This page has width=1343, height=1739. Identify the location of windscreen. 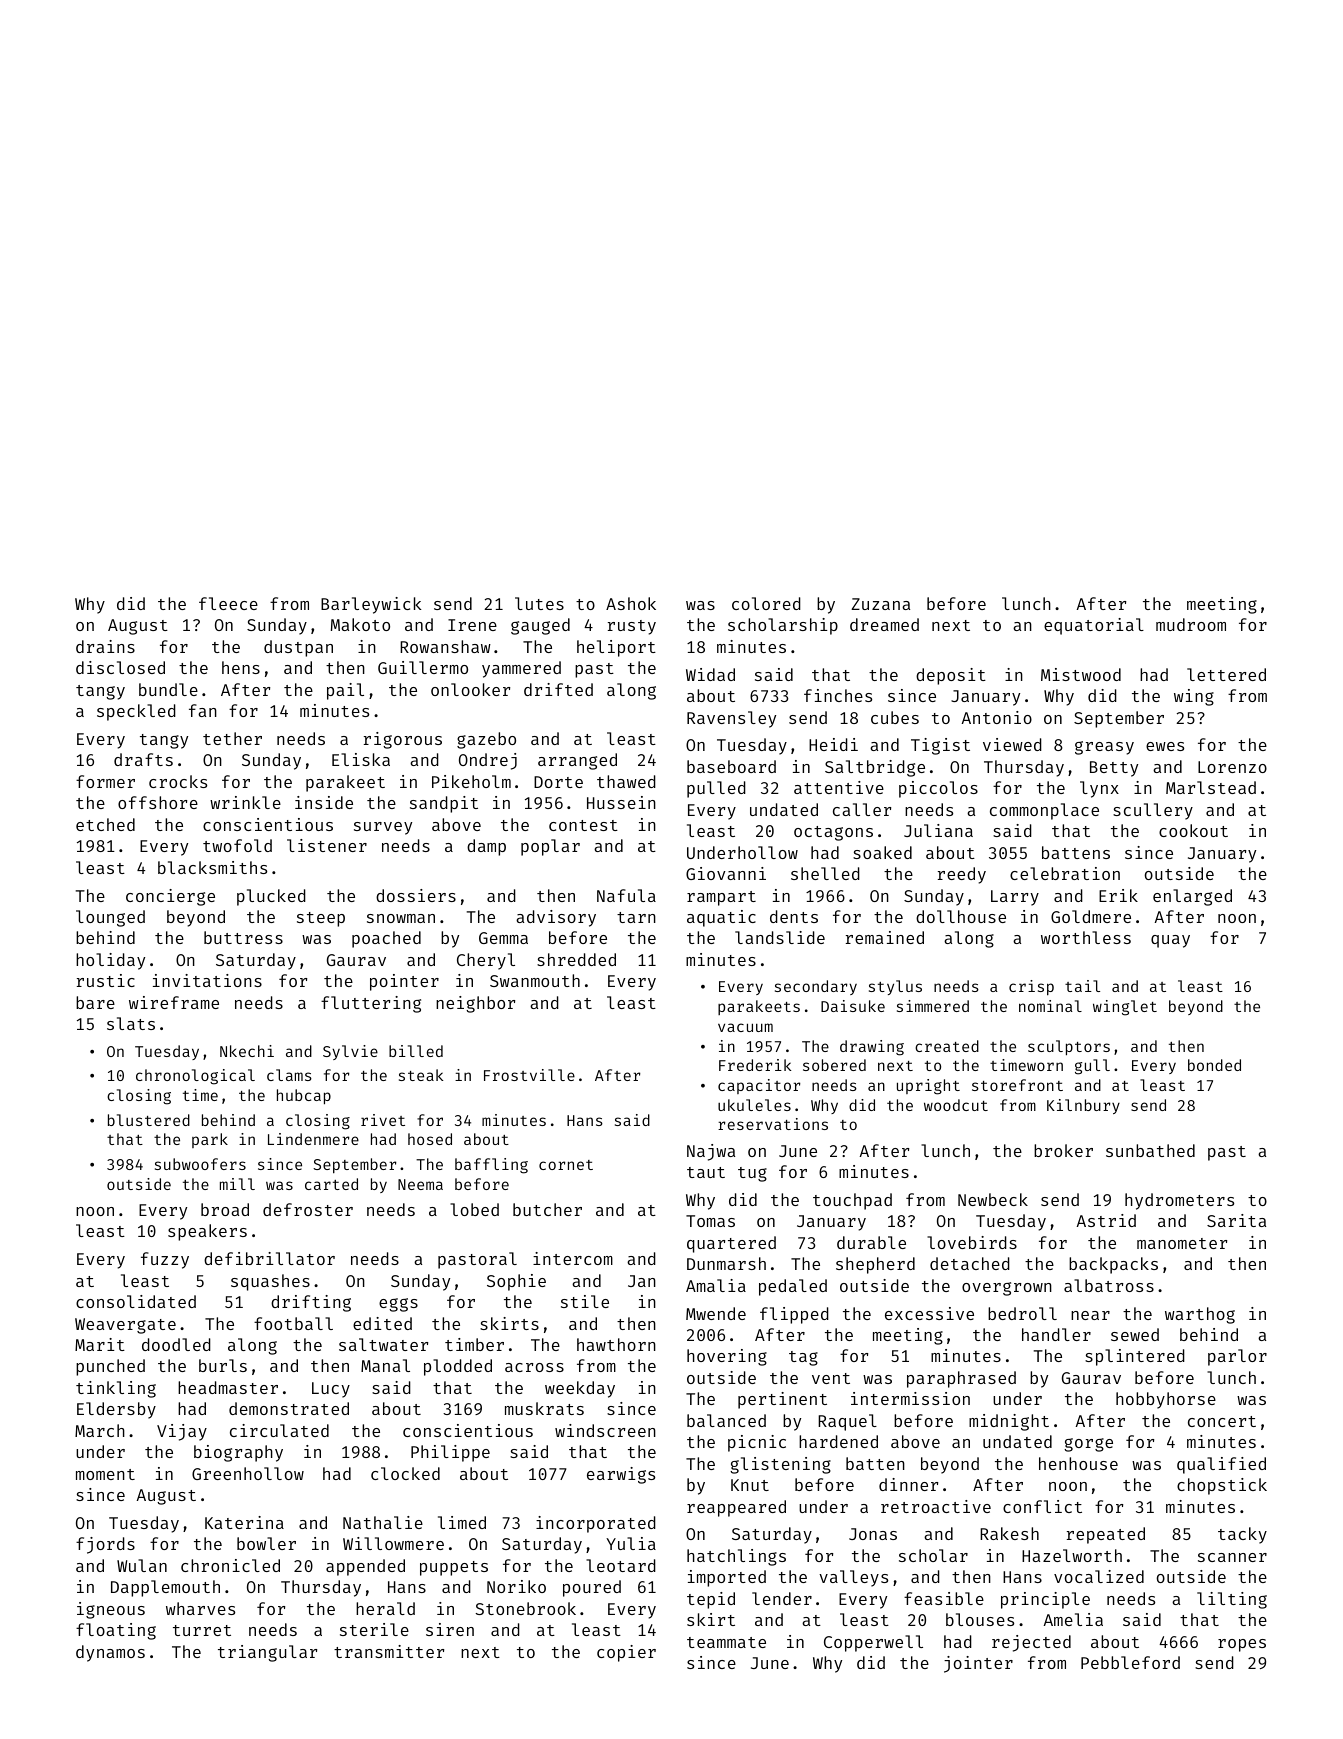
(605, 1430).
